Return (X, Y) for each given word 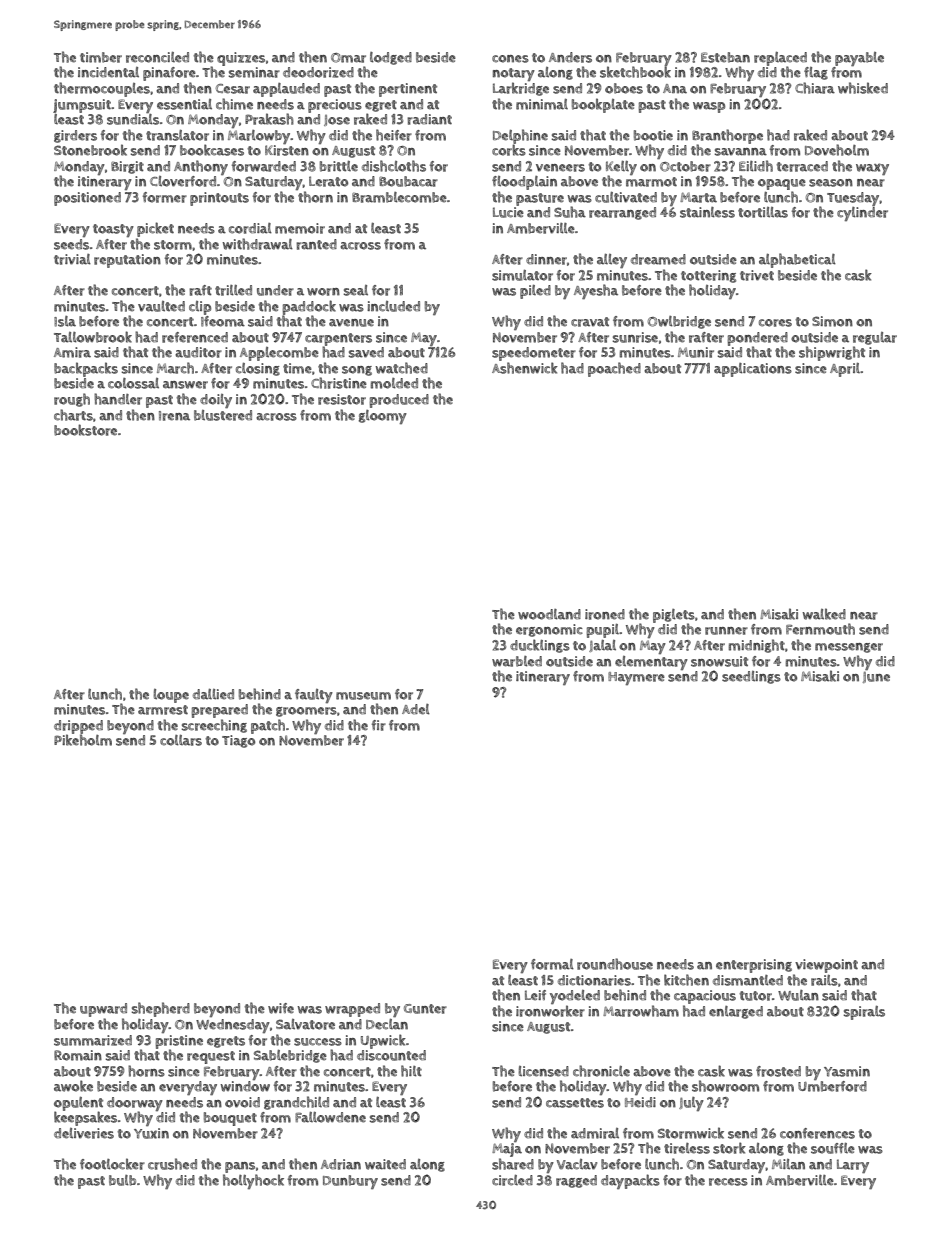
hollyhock (253, 1181)
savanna (741, 152)
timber (101, 57)
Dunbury (350, 1182)
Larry (853, 1166)
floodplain (524, 183)
